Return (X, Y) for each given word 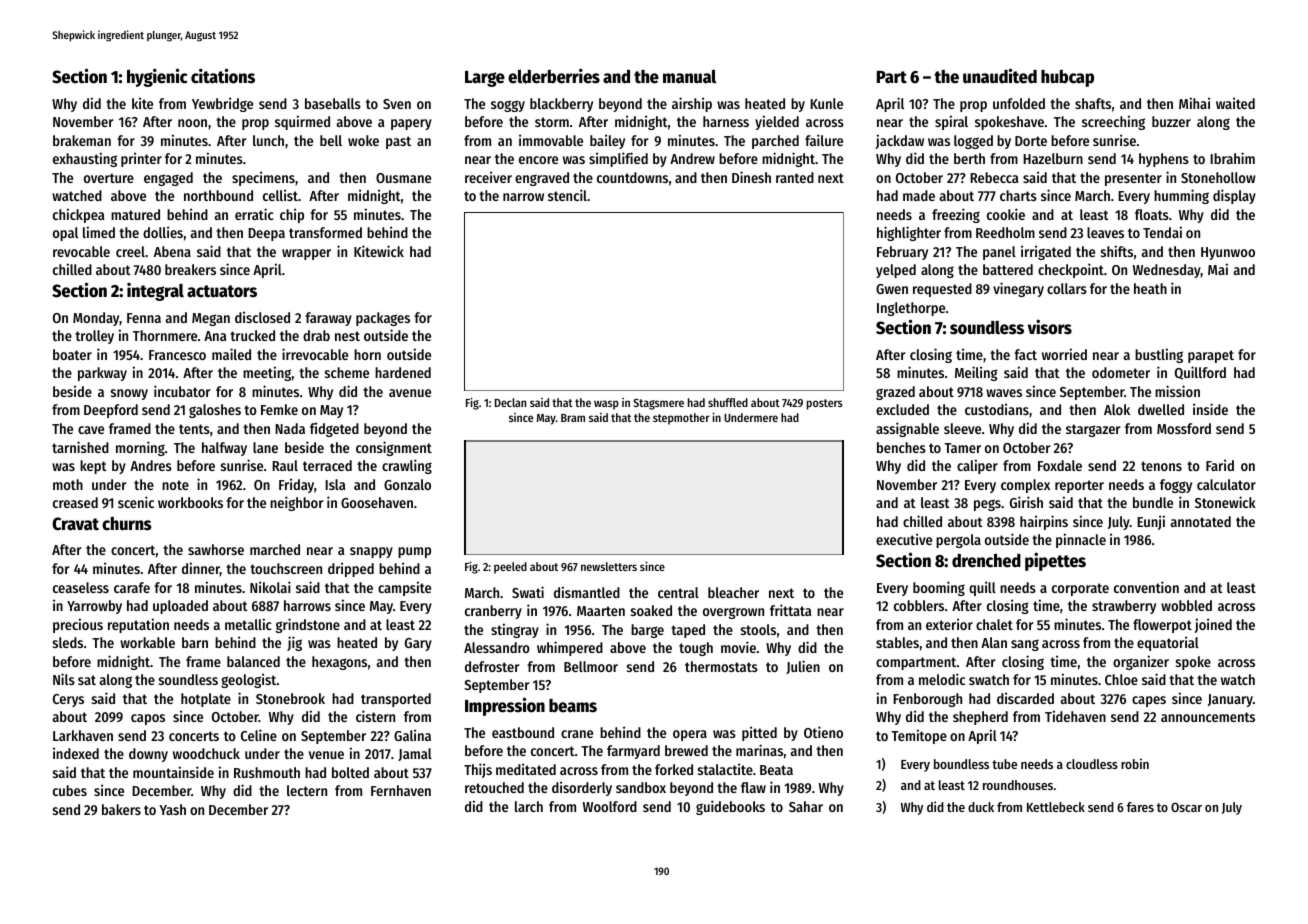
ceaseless (81, 587)
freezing (956, 215)
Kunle (826, 103)
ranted (795, 177)
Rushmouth (267, 772)
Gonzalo (407, 484)
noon (192, 123)
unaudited (1000, 76)
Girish (1026, 502)
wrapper (306, 254)
